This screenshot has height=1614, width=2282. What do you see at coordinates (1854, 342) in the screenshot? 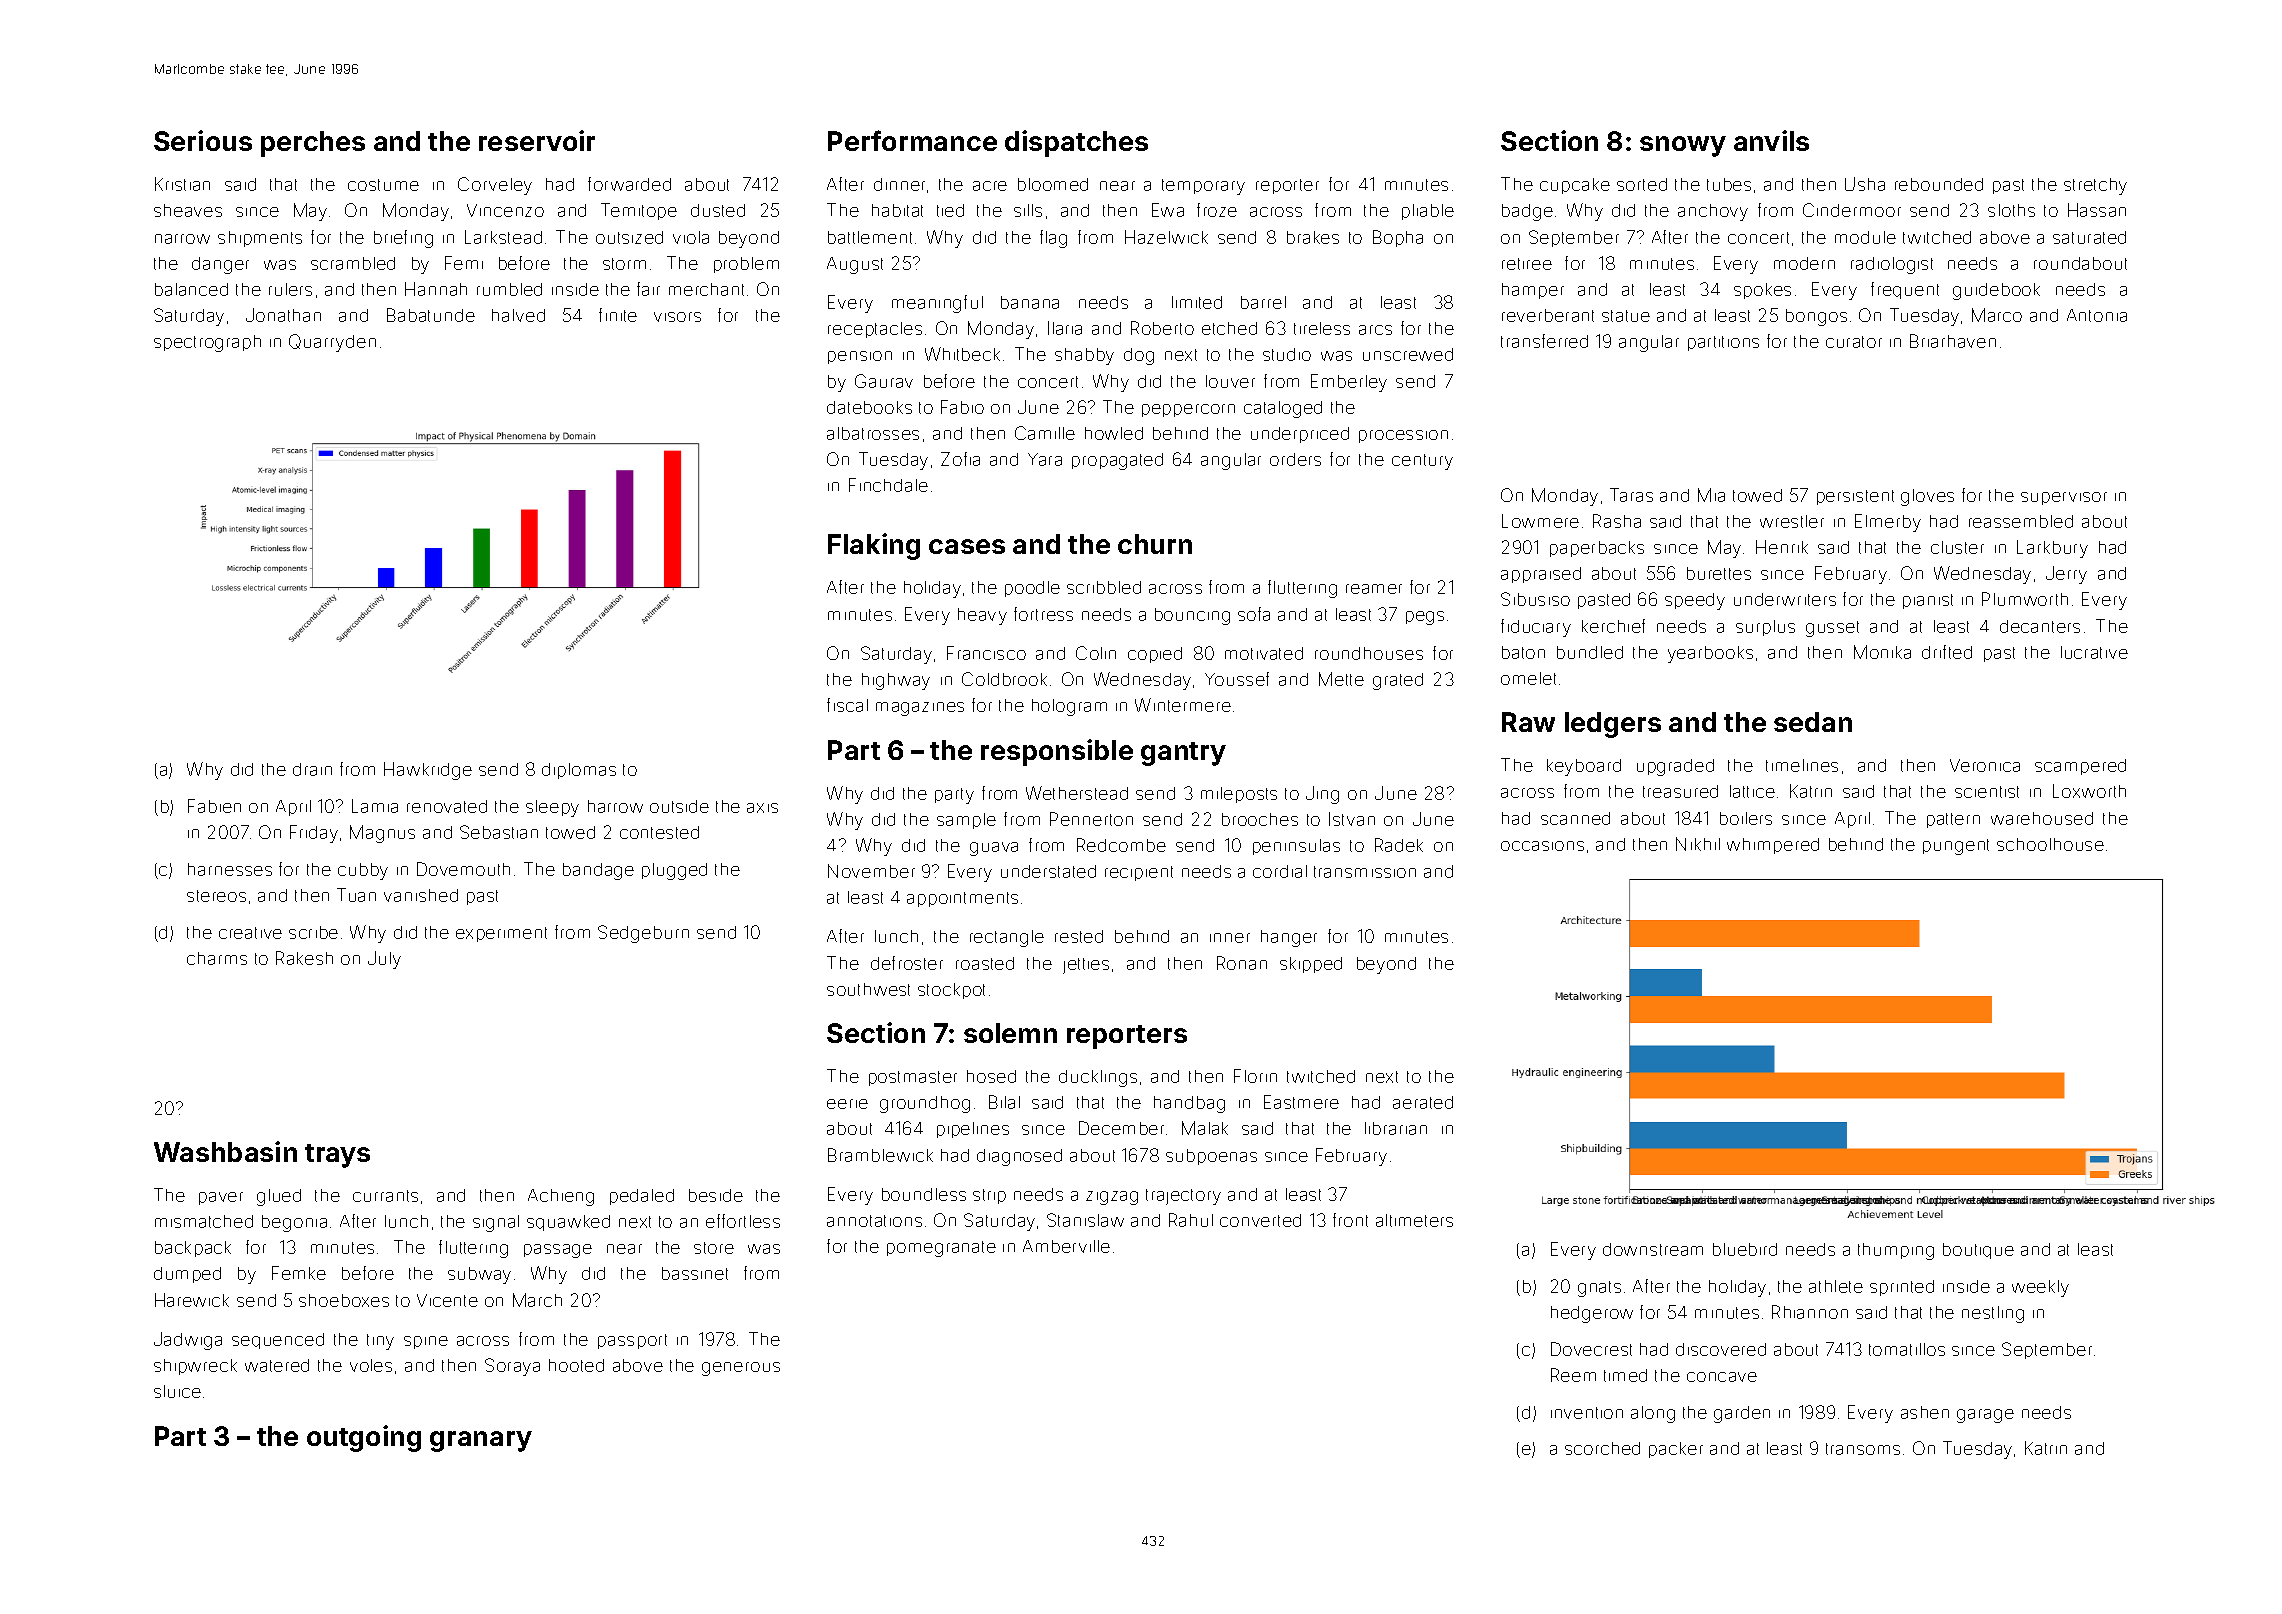
I see `curator` at bounding box center [1854, 342].
